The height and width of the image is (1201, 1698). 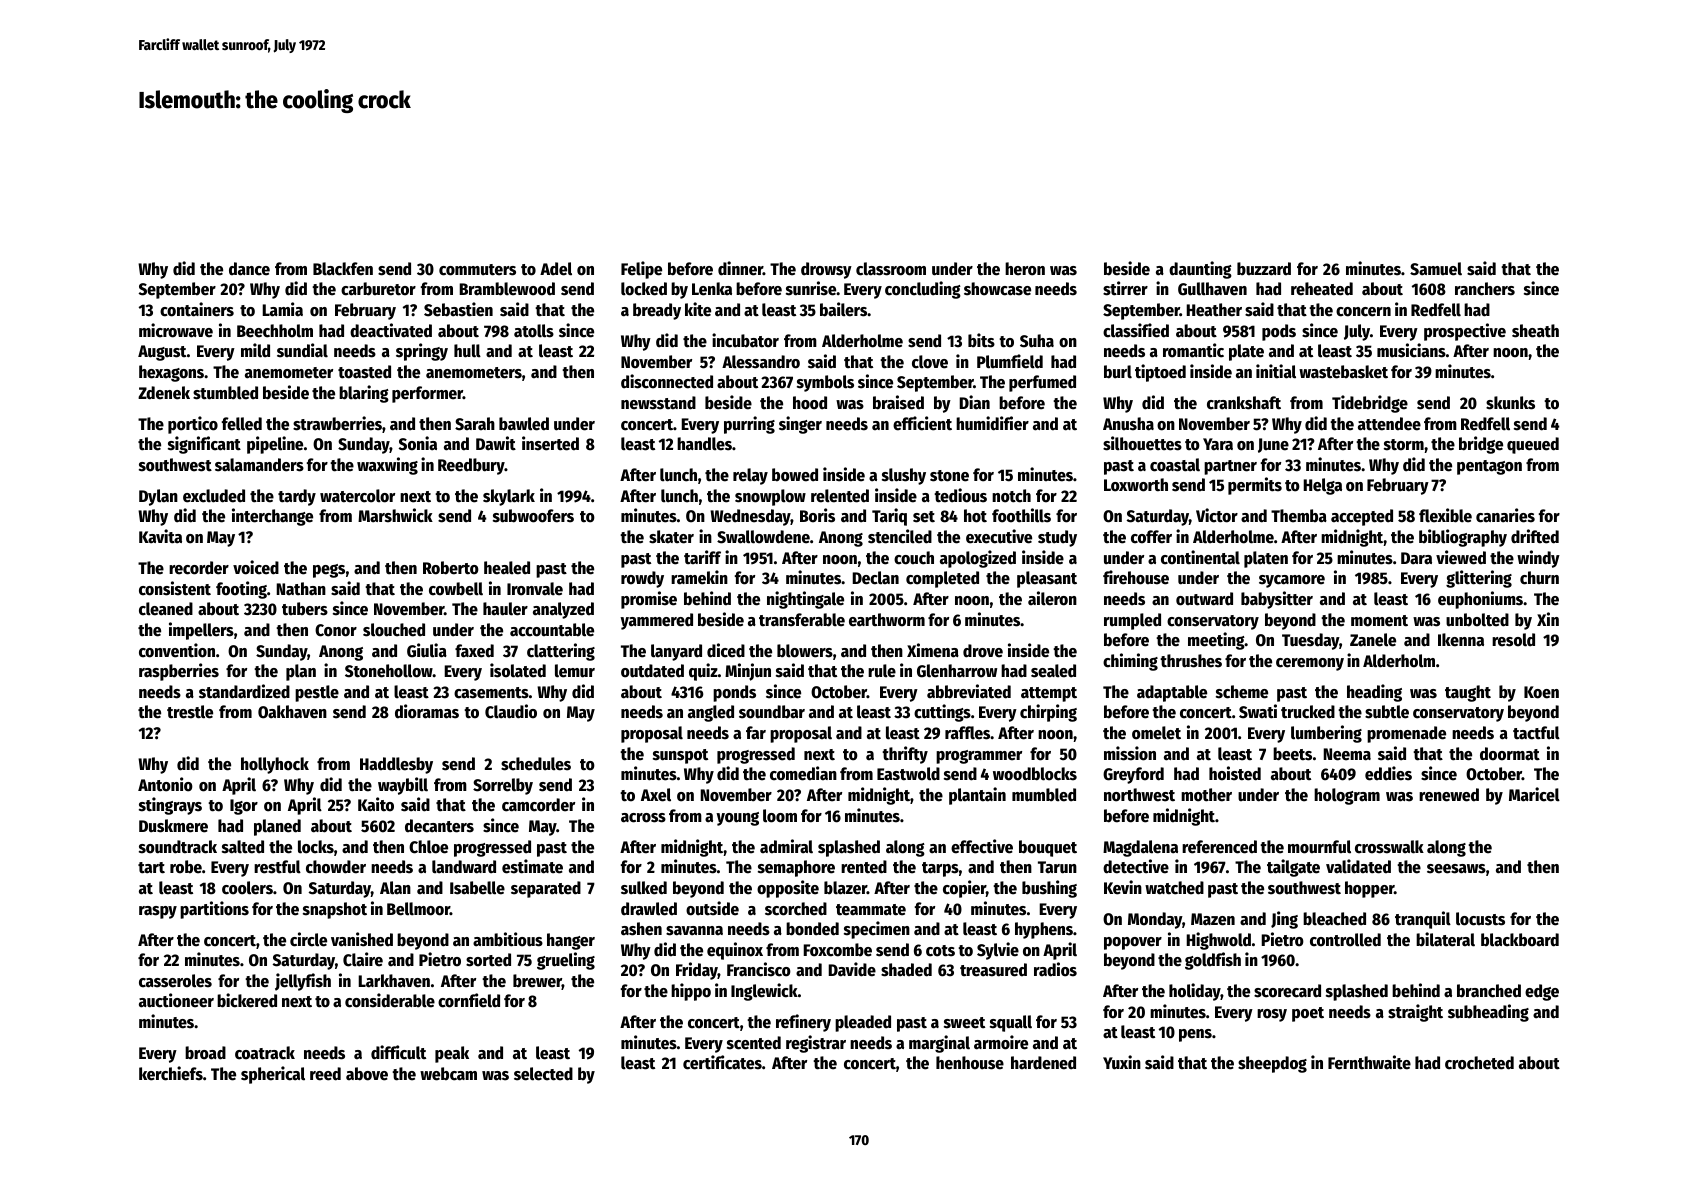 I want to click on sweet, so click(x=964, y=1023).
